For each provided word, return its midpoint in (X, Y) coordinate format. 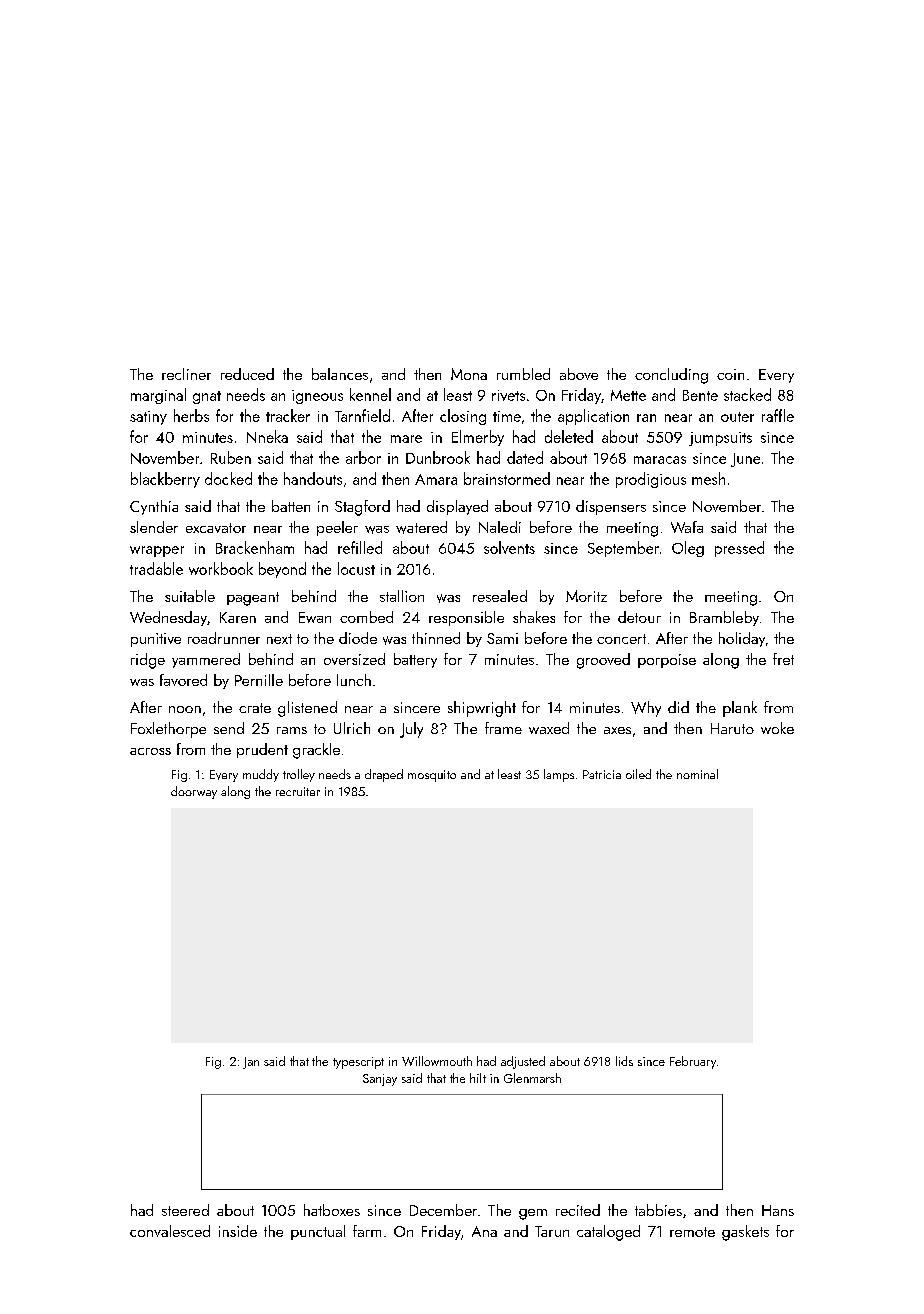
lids (624, 1061)
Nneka (267, 436)
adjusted (523, 1062)
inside (238, 1231)
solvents (509, 547)
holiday (742, 639)
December (443, 1210)
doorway (194, 792)
